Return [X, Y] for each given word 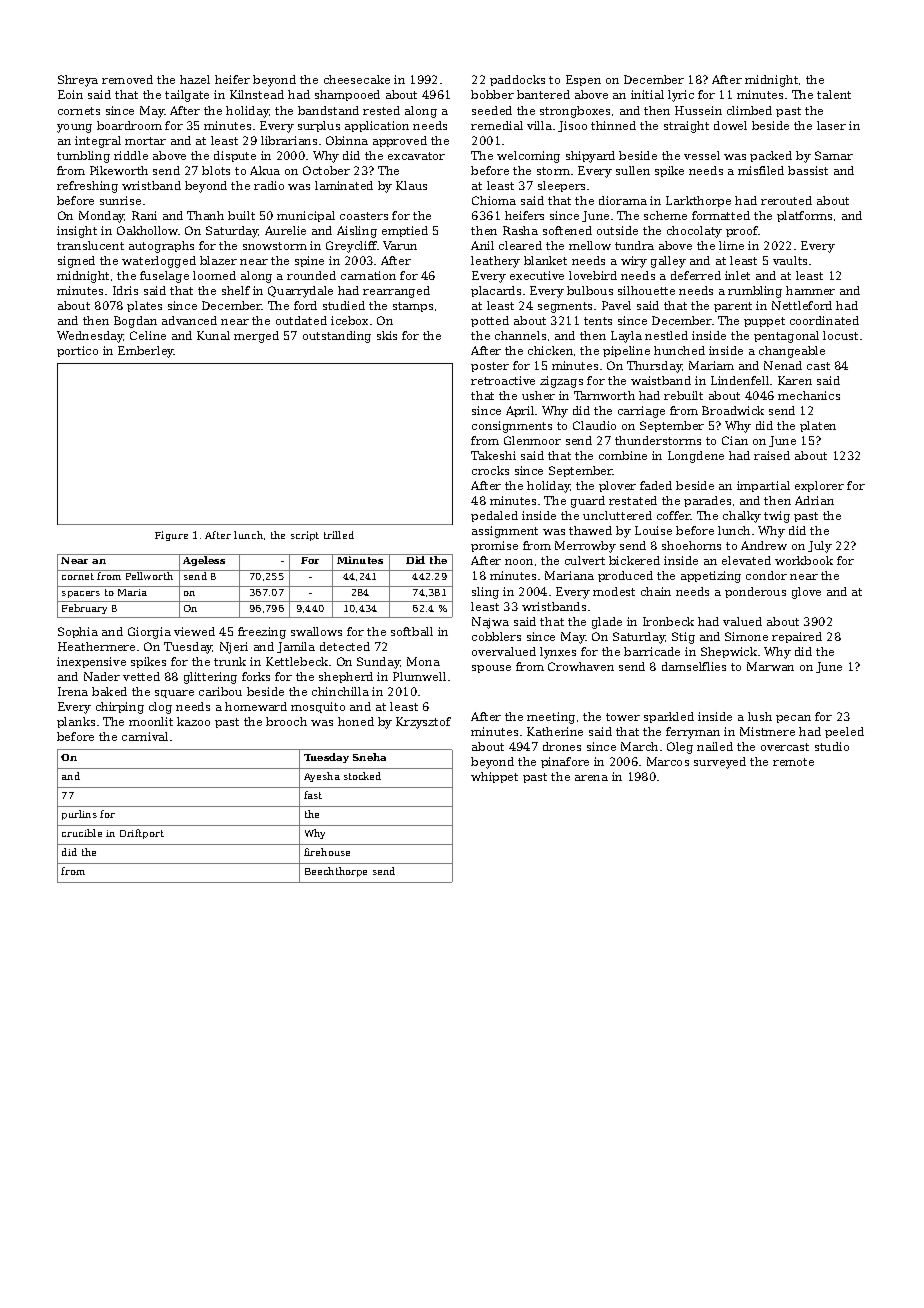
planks [76, 722]
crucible [82, 833]
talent [834, 94]
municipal [306, 216]
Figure [171, 536]
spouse [491, 669]
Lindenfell [740, 380]
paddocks [517, 80]
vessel [702, 155]
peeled [844, 732]
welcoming [528, 157]
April [520, 411]
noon [519, 562]
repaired [797, 637]
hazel [195, 79]
